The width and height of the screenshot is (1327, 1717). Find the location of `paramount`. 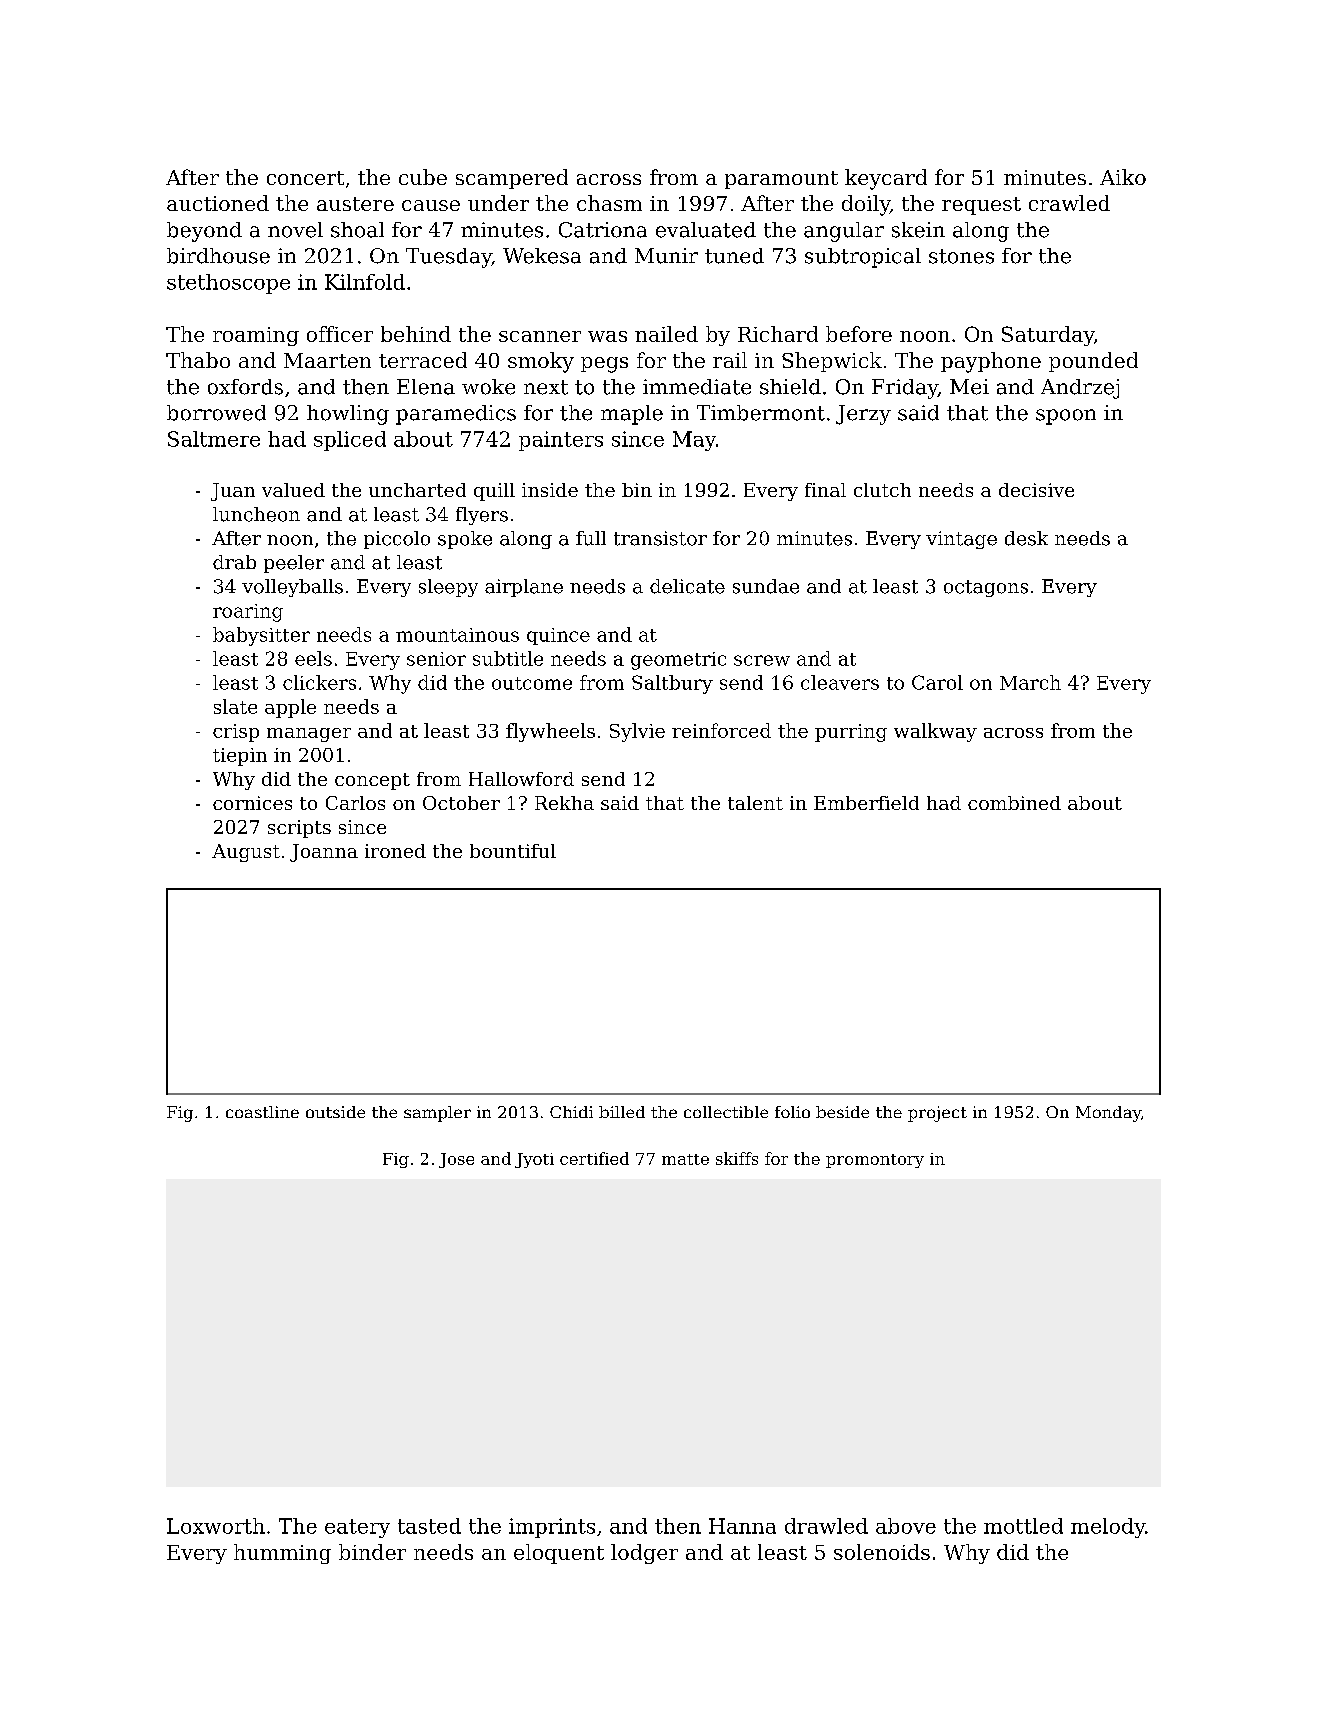

paramount is located at coordinates (781, 180).
